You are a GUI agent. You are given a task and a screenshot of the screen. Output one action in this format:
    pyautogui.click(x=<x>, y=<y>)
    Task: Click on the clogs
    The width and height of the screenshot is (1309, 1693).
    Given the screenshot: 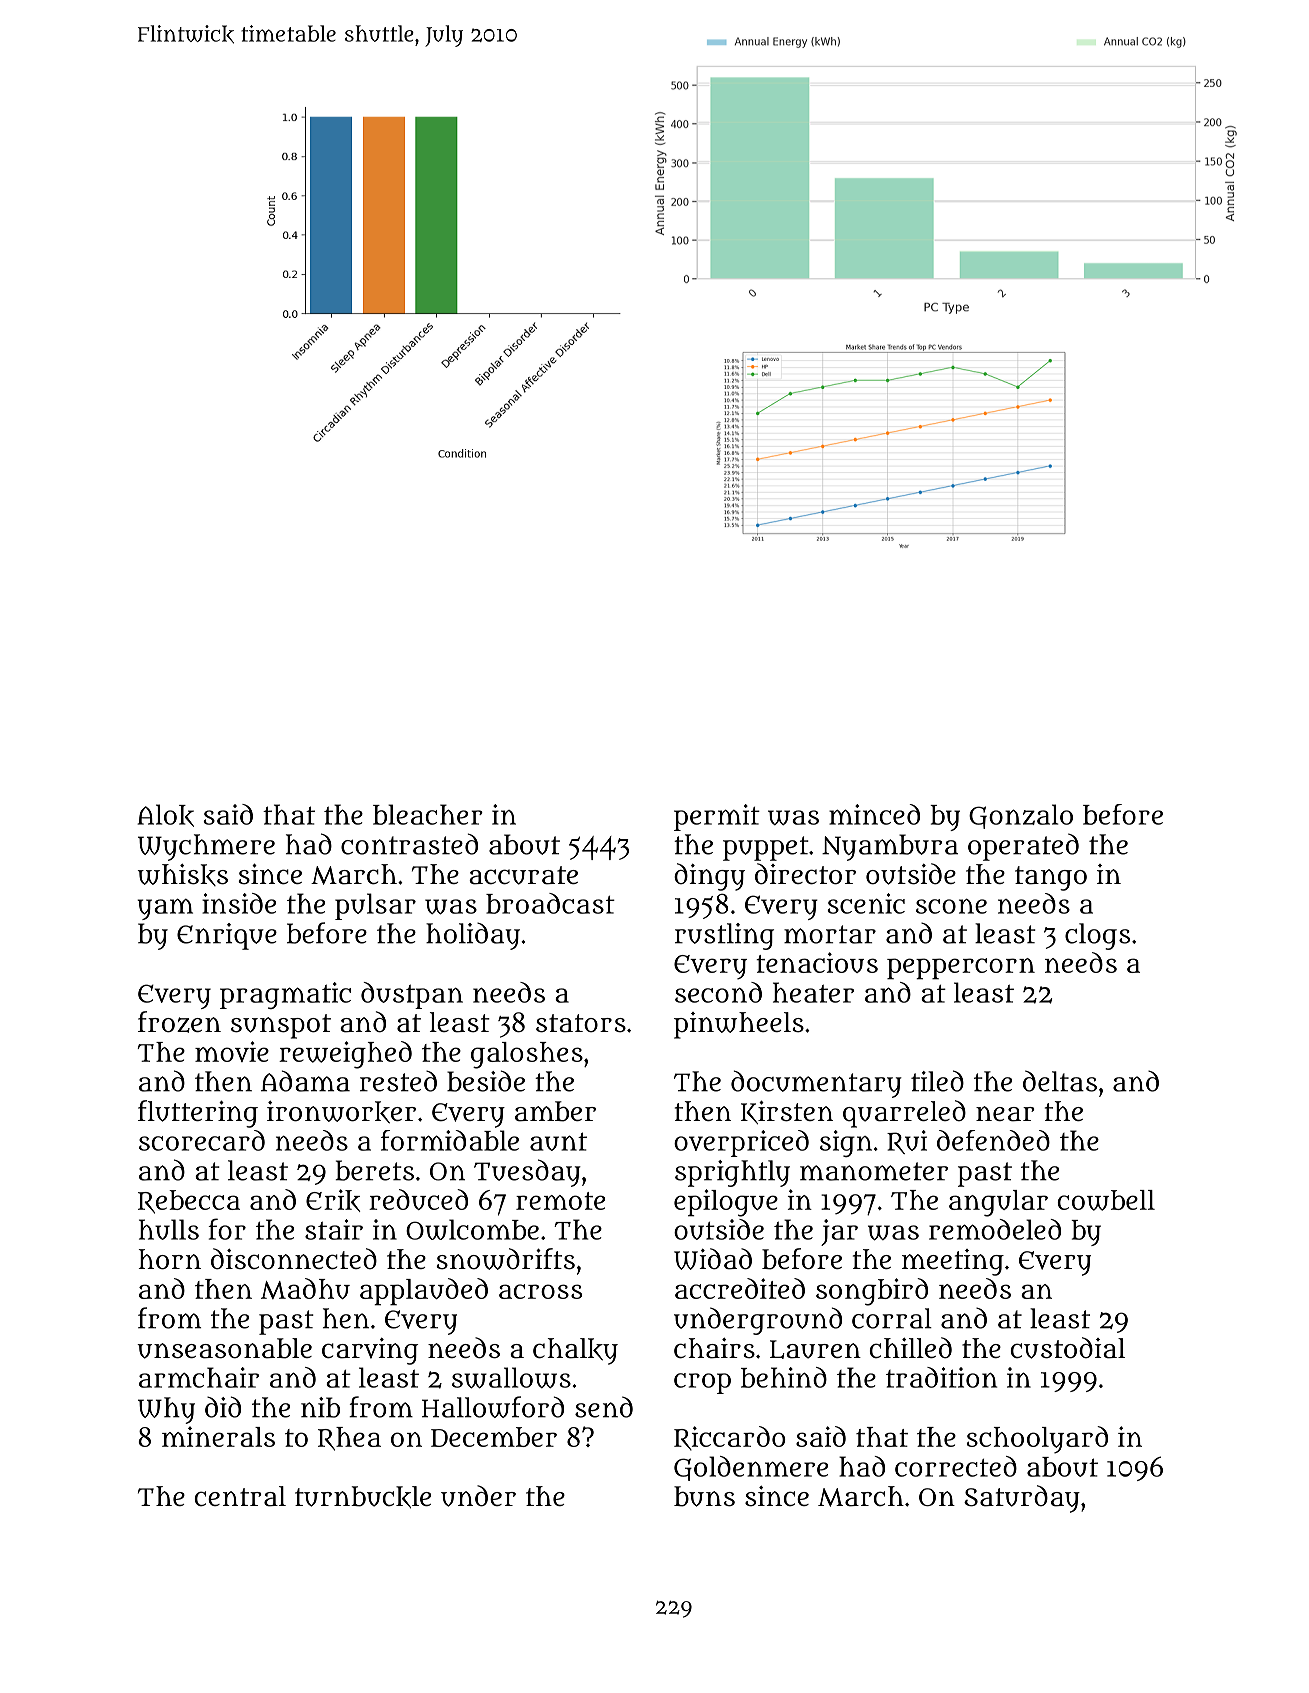 What is the action you would take?
    pyautogui.click(x=1097, y=936)
